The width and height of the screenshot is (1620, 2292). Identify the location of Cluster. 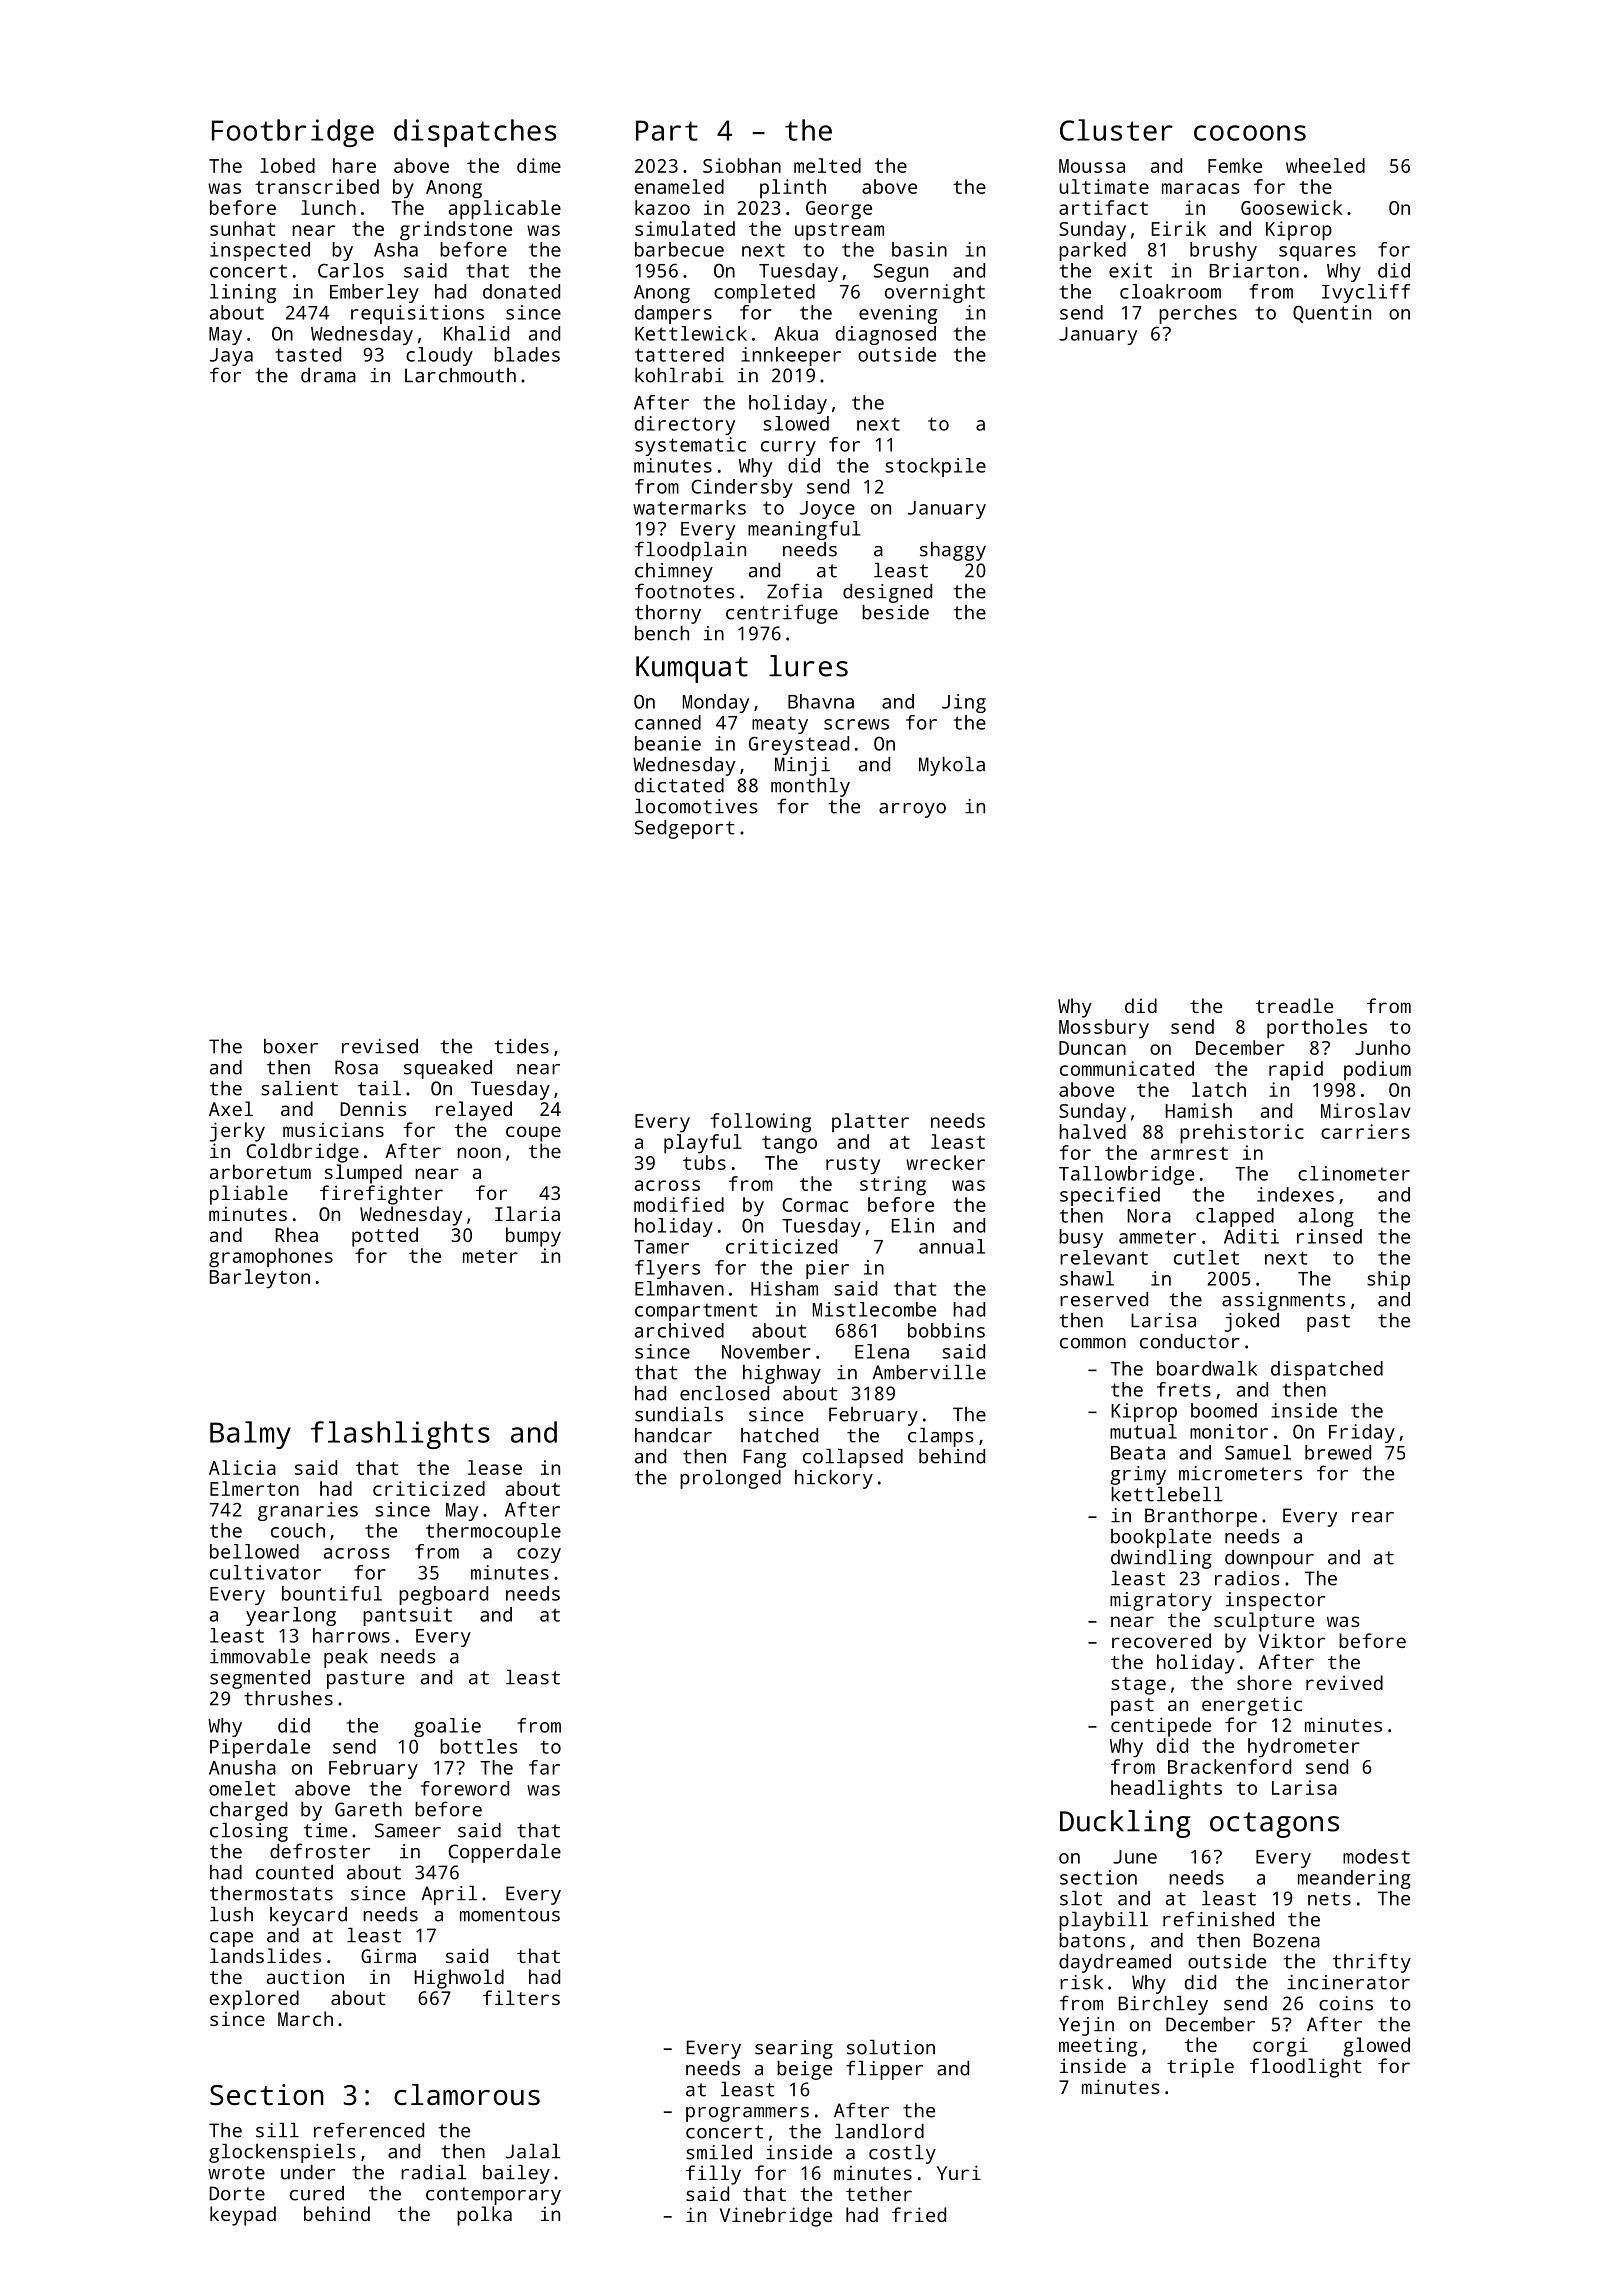
(1116, 130).
